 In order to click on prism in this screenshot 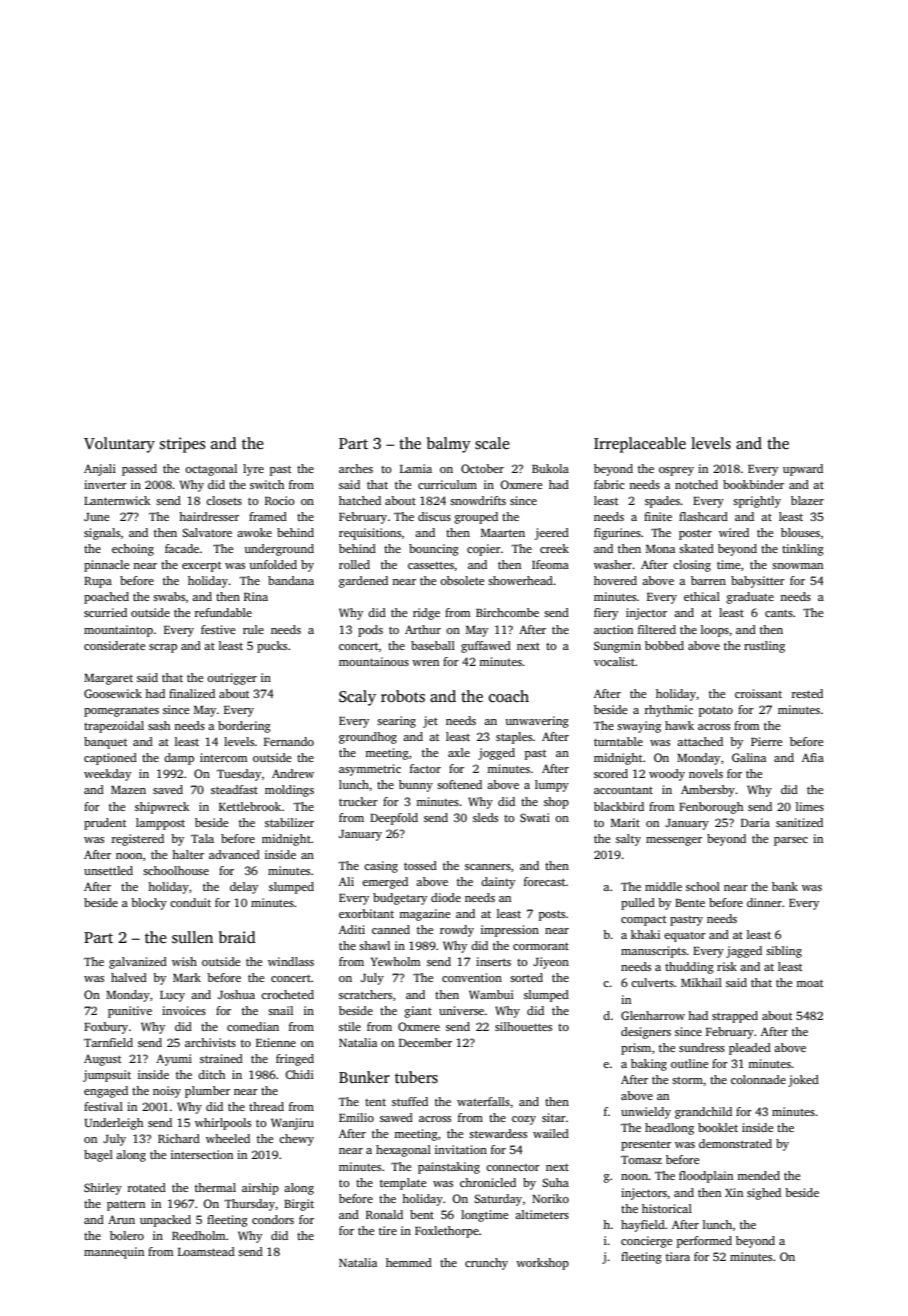, I will do `click(636, 1049)`.
